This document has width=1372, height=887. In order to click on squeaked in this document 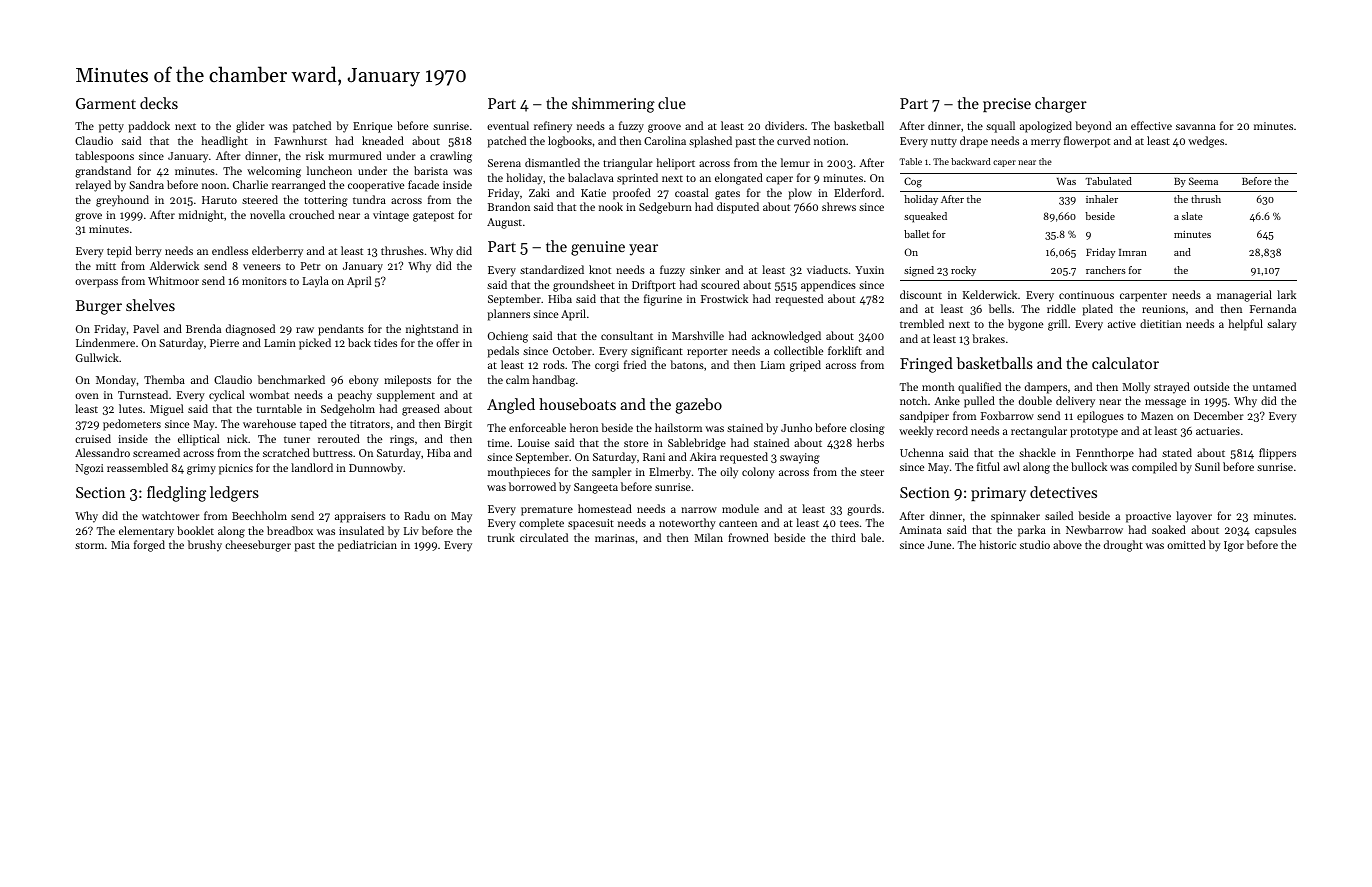, I will do `click(925, 217)`.
